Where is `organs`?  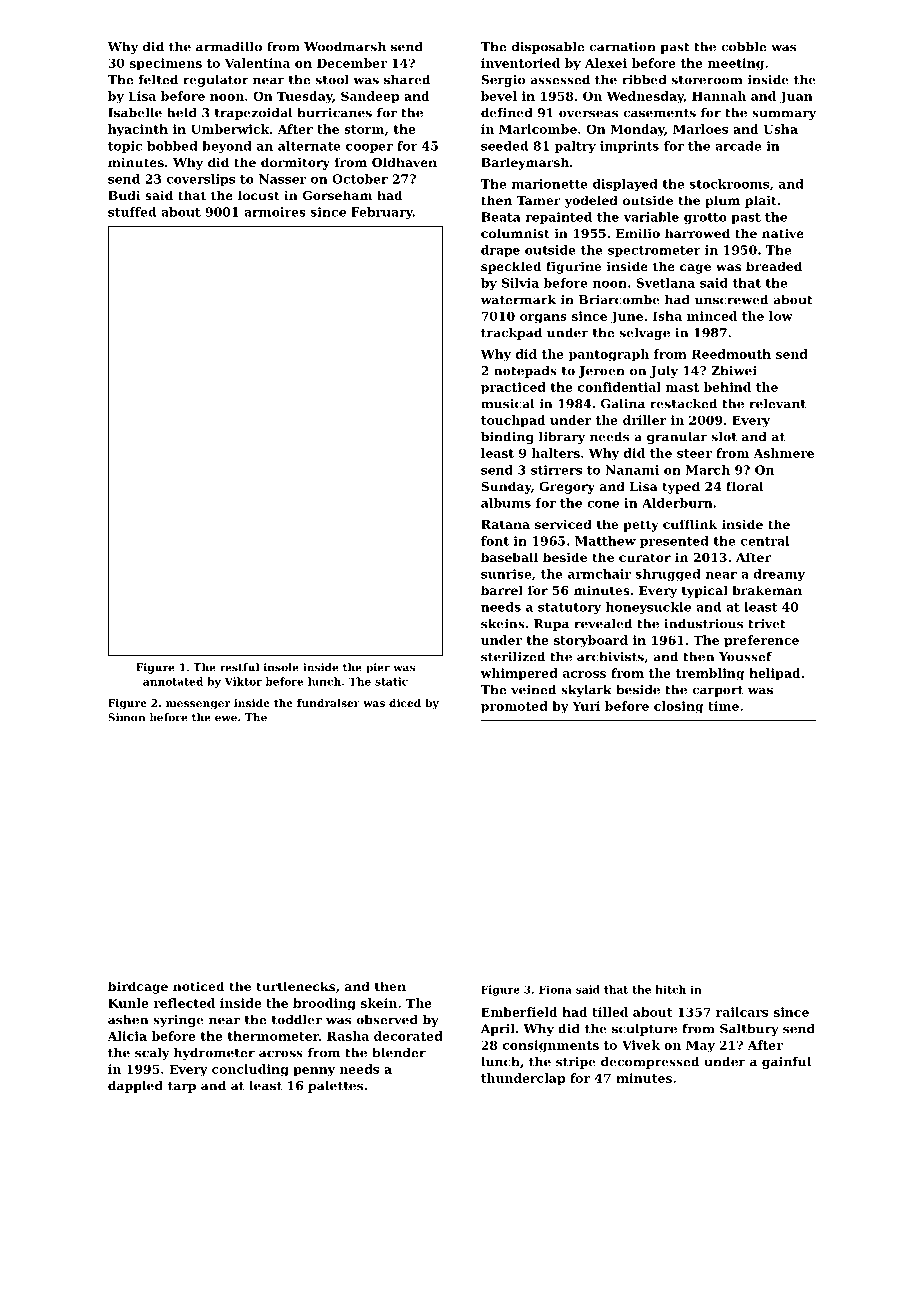
organs is located at coordinates (543, 319).
